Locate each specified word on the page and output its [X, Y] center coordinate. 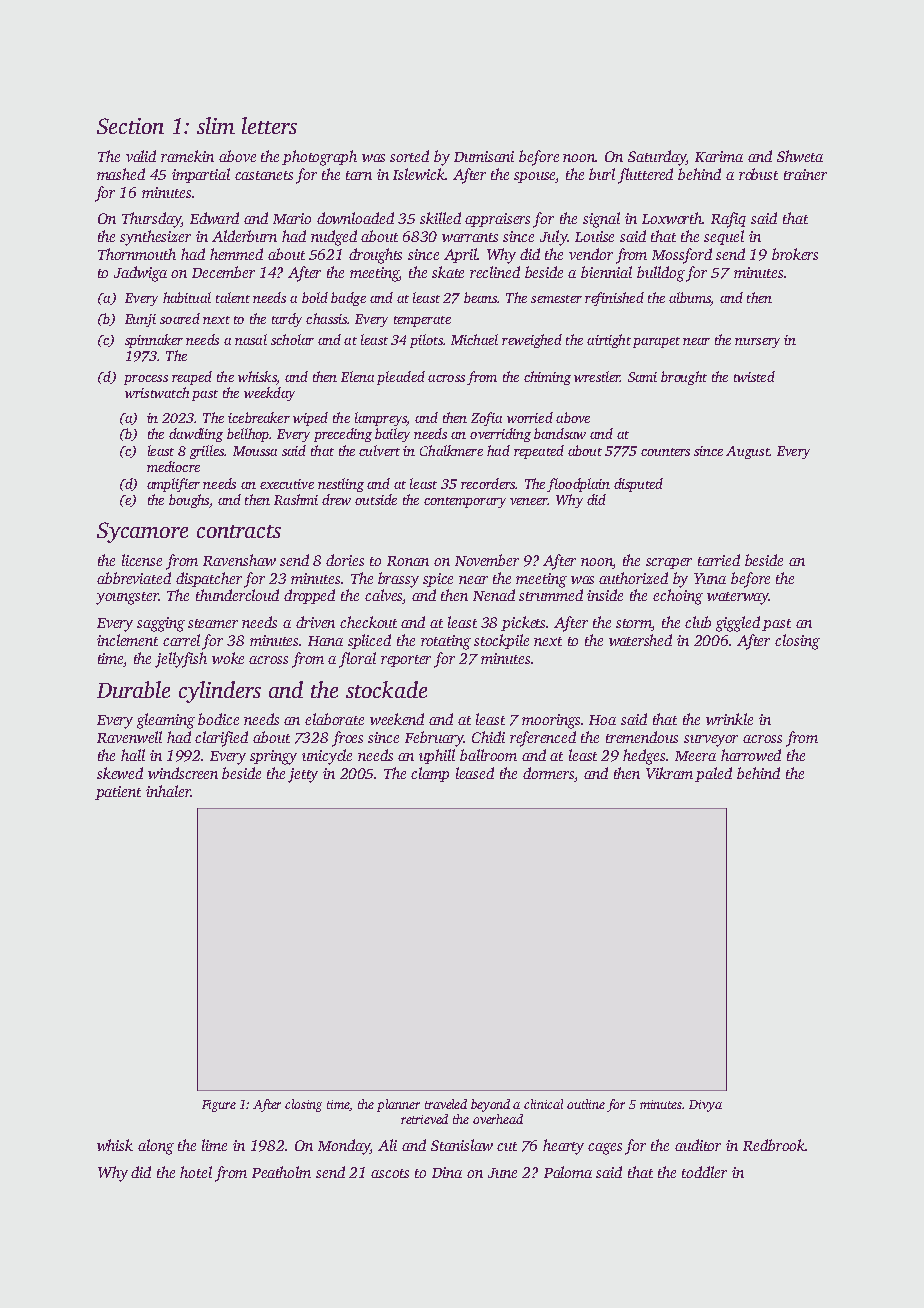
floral [357, 660]
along [156, 1147]
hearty [563, 1147]
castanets [264, 175]
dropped [309, 596]
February [434, 739]
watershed [640, 640]
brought [684, 378]
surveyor [711, 741]
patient [118, 793]
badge [348, 299]
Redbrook [774, 1145]
